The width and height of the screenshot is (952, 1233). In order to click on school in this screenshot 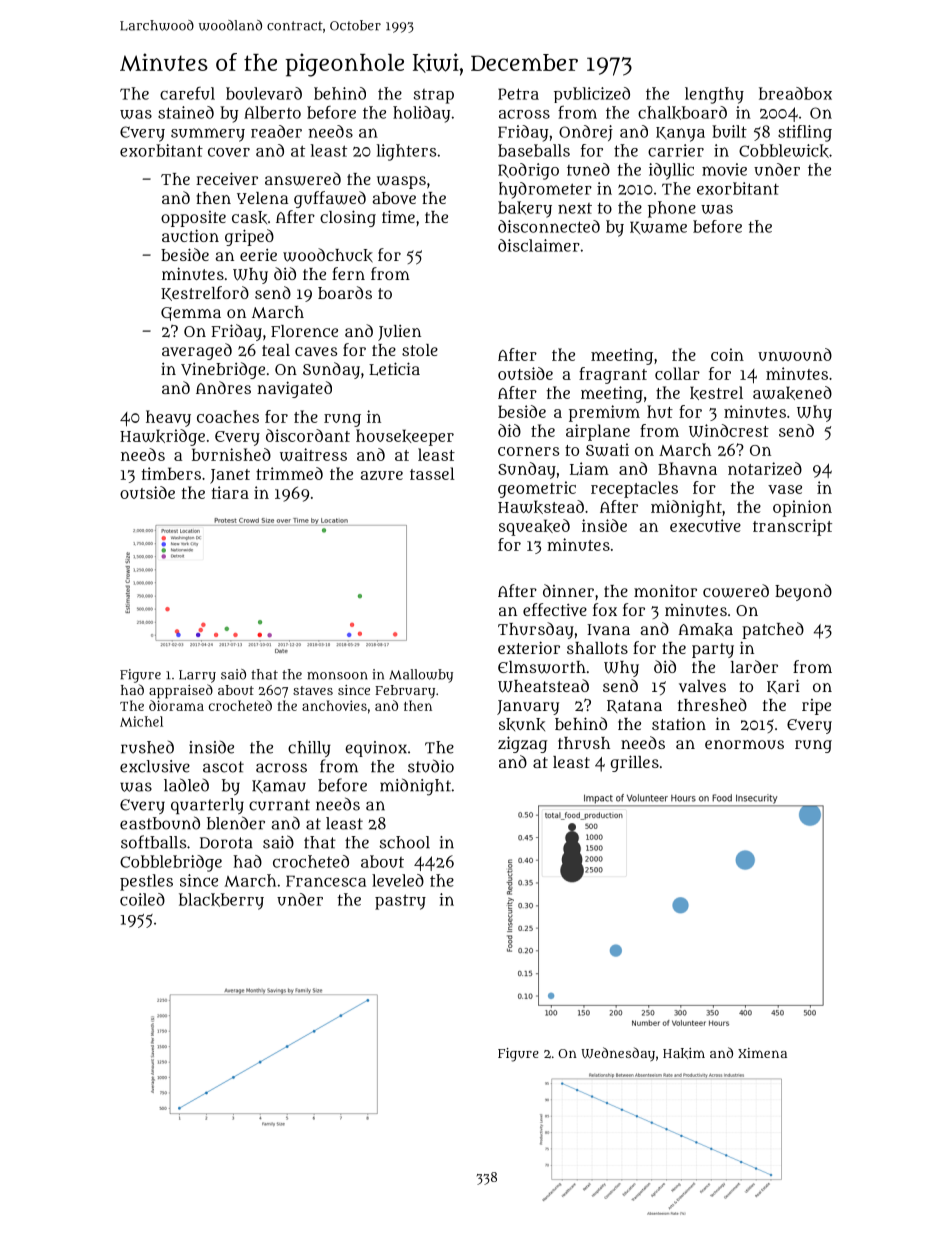, I will do `click(404, 842)`.
